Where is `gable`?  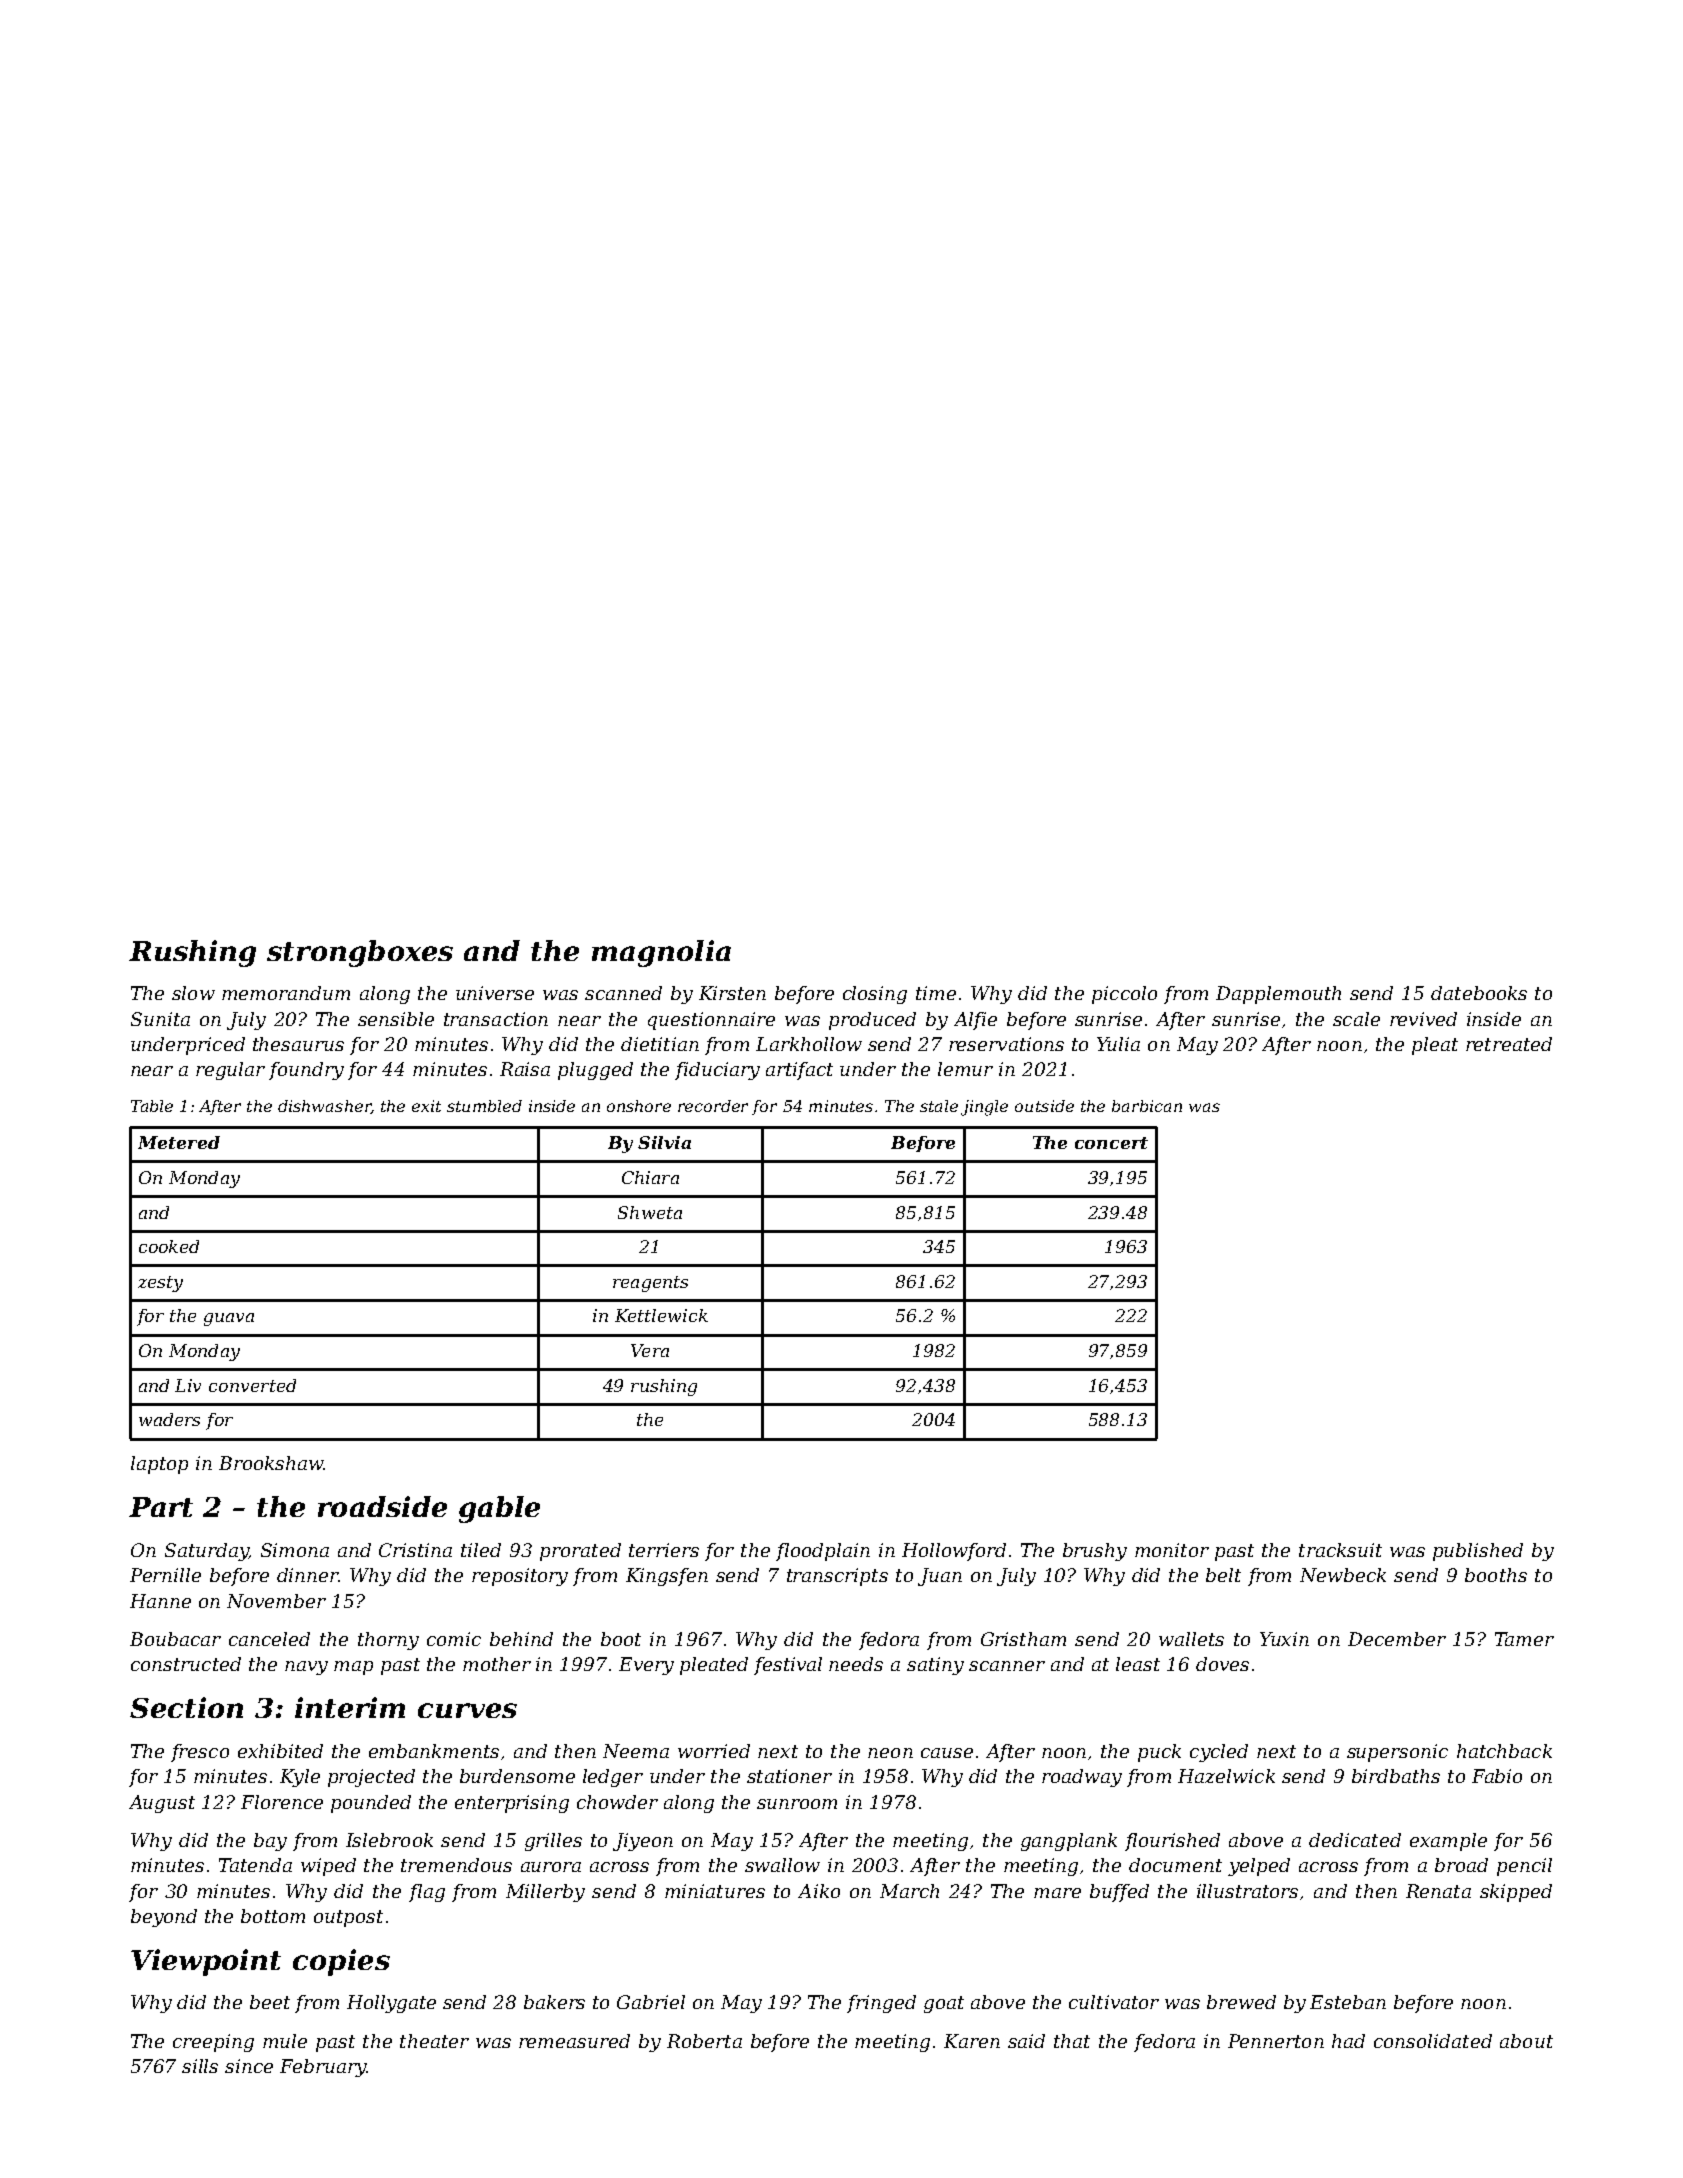
gable is located at coordinates (499, 1509).
